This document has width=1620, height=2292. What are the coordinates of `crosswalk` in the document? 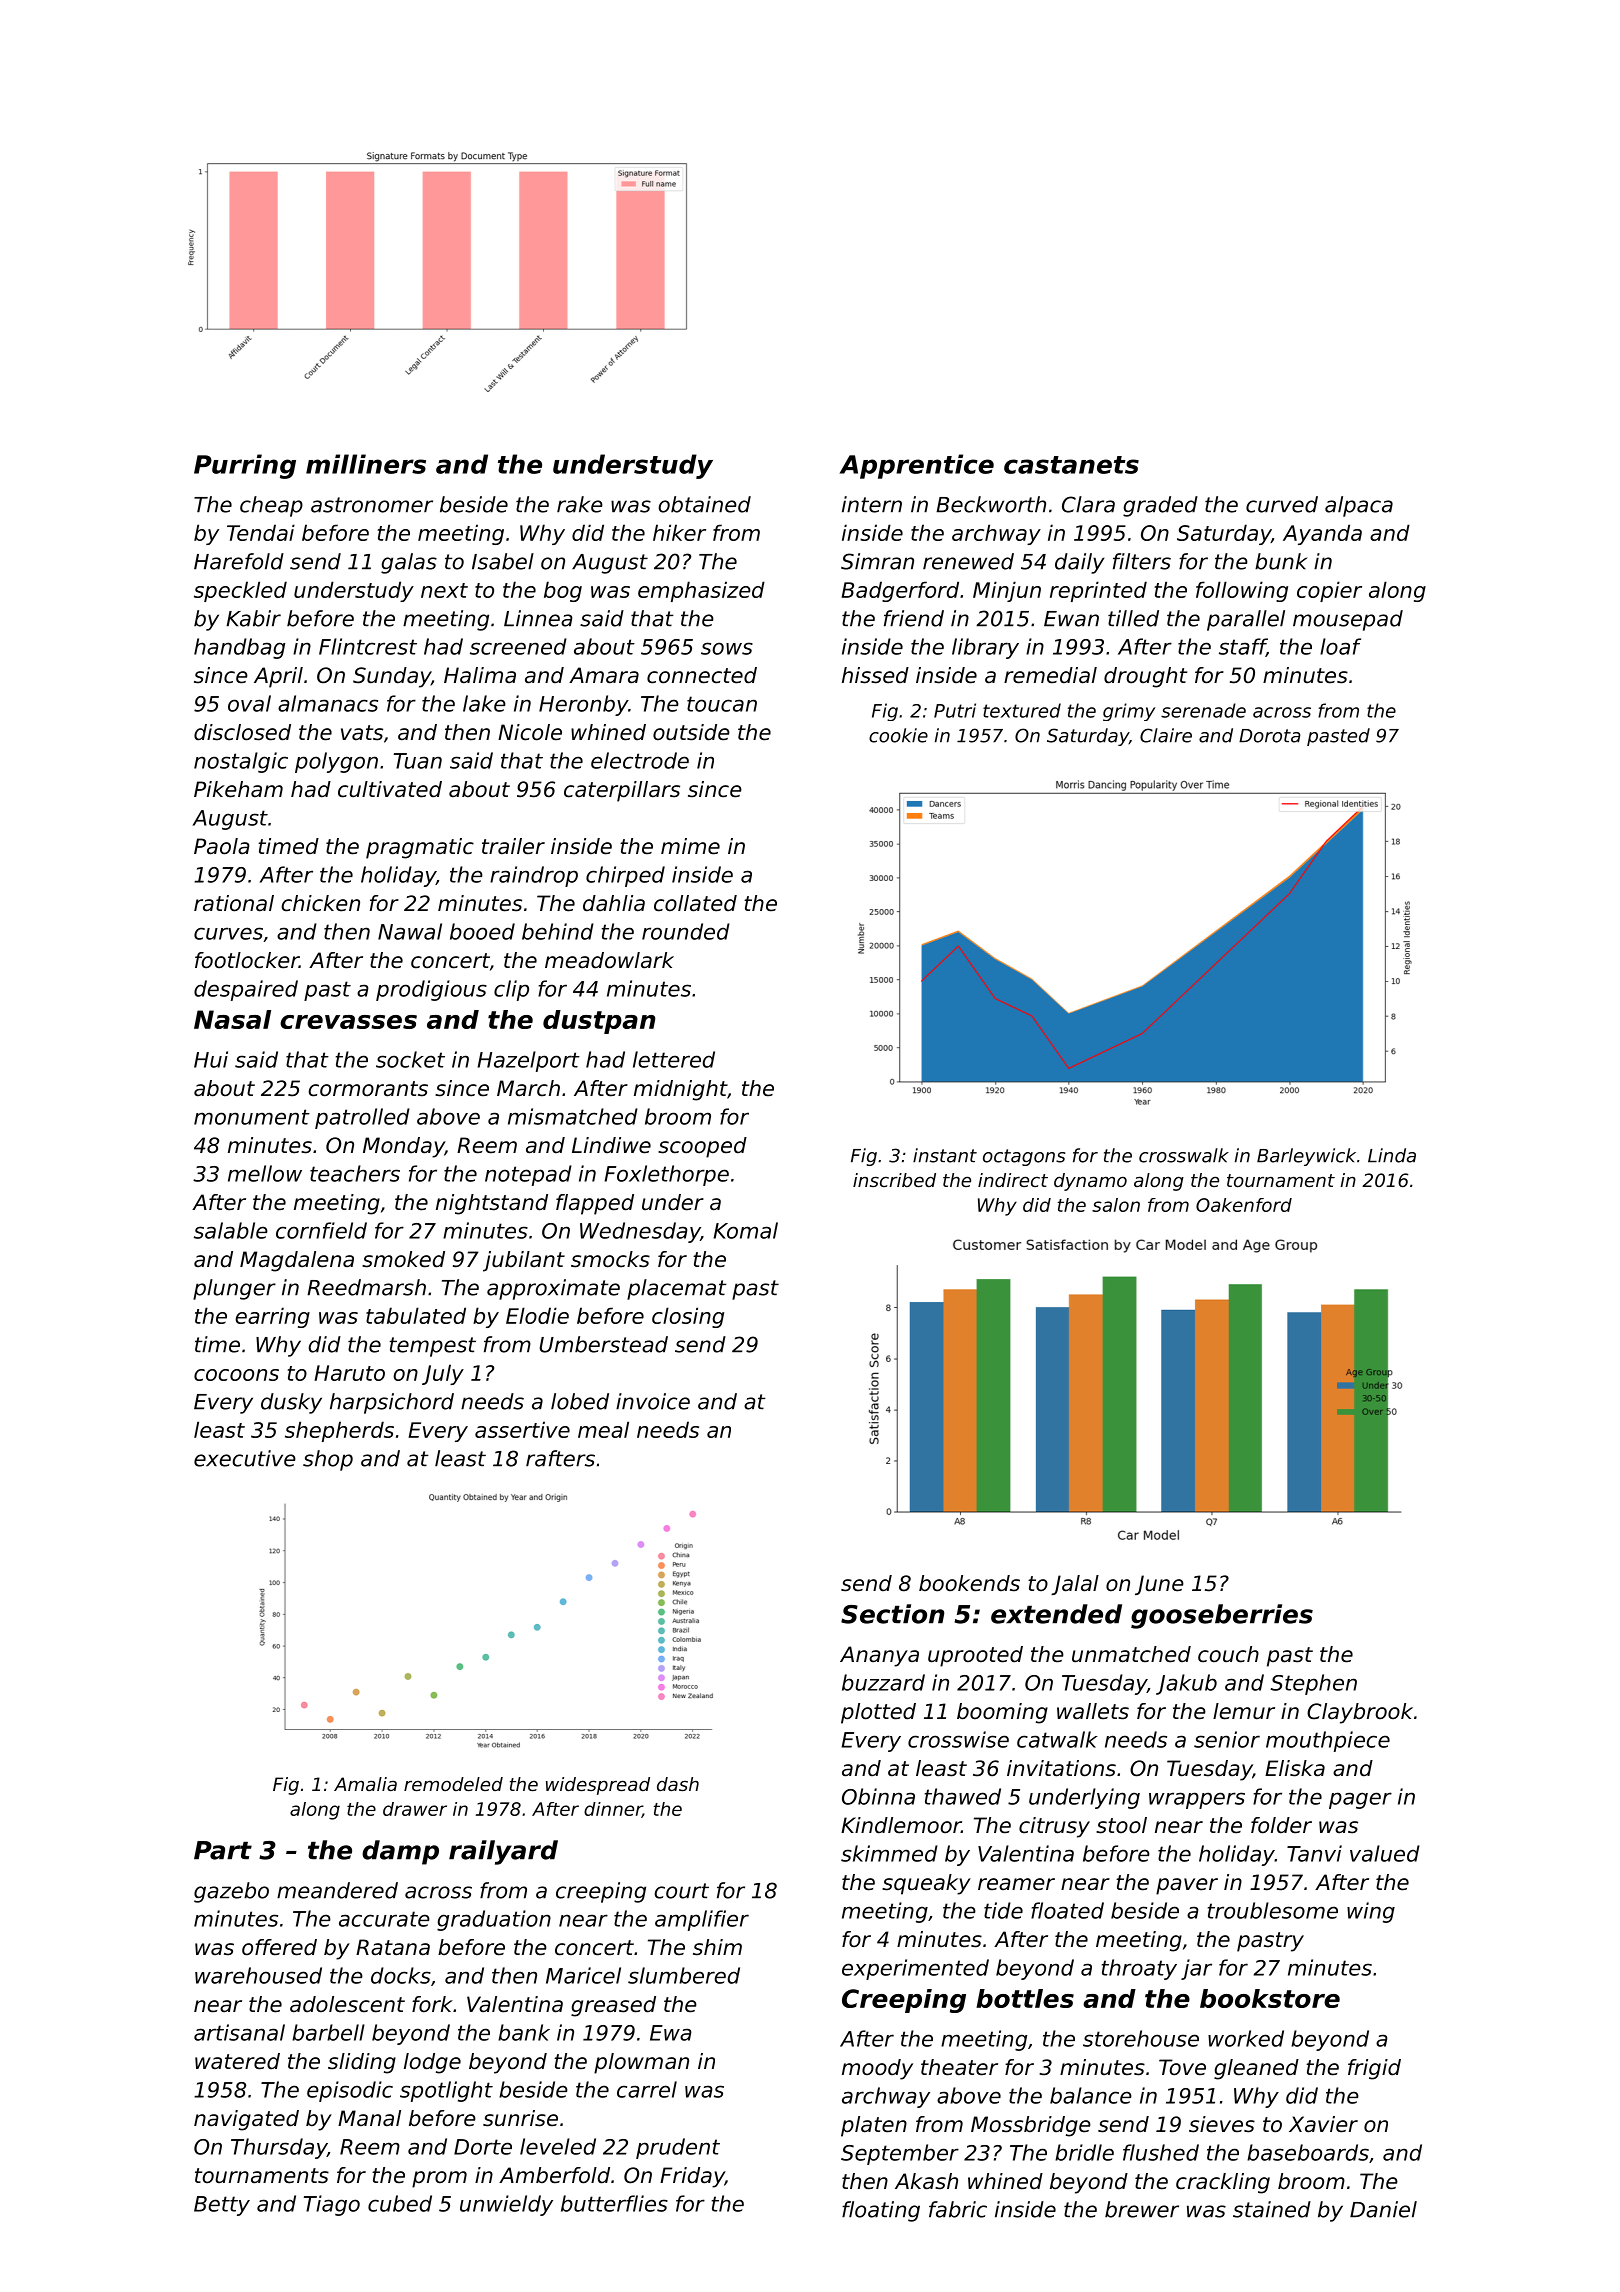 It's located at (1184, 1155).
